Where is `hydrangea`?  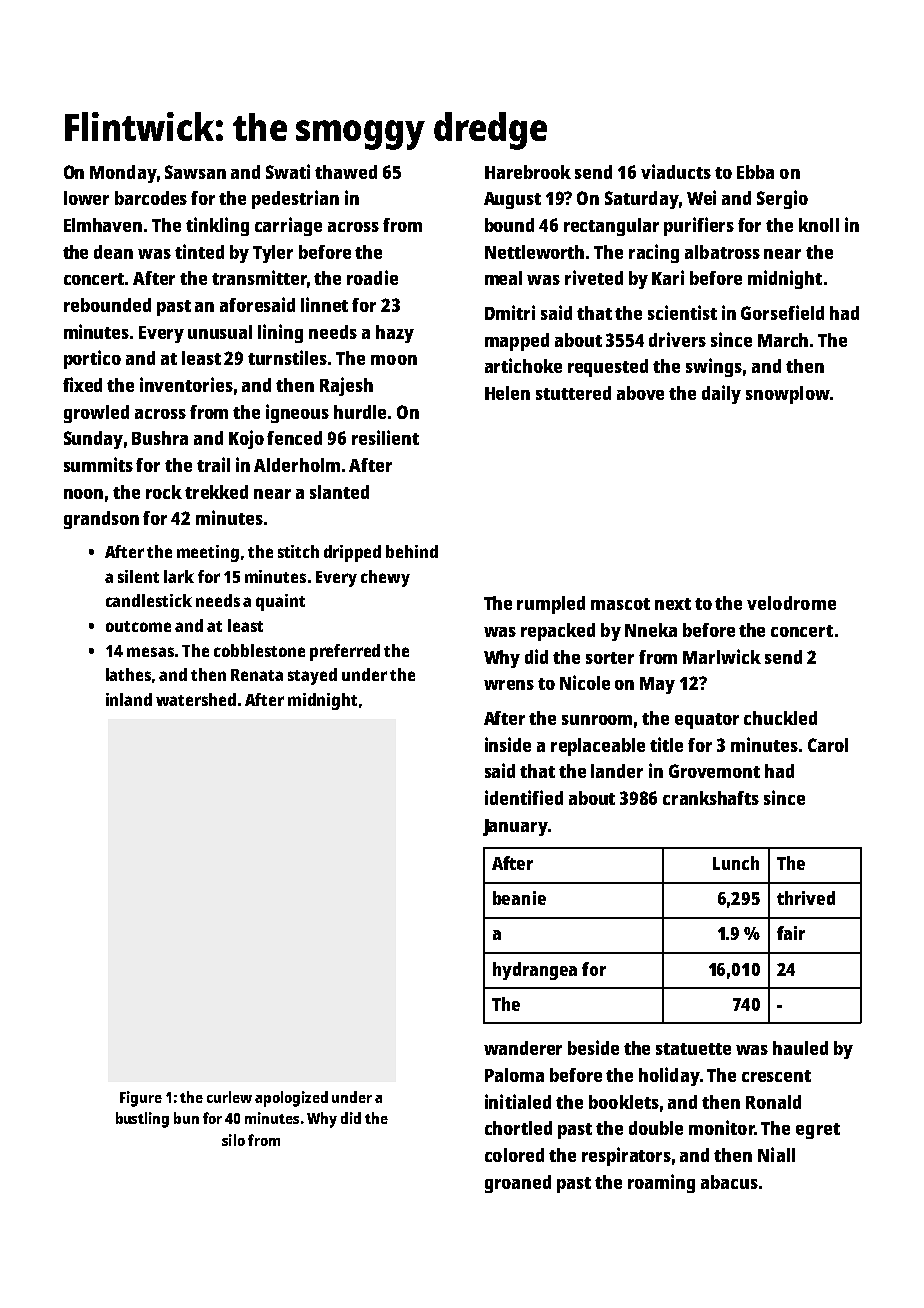 hydrangea is located at coordinates (535, 971).
